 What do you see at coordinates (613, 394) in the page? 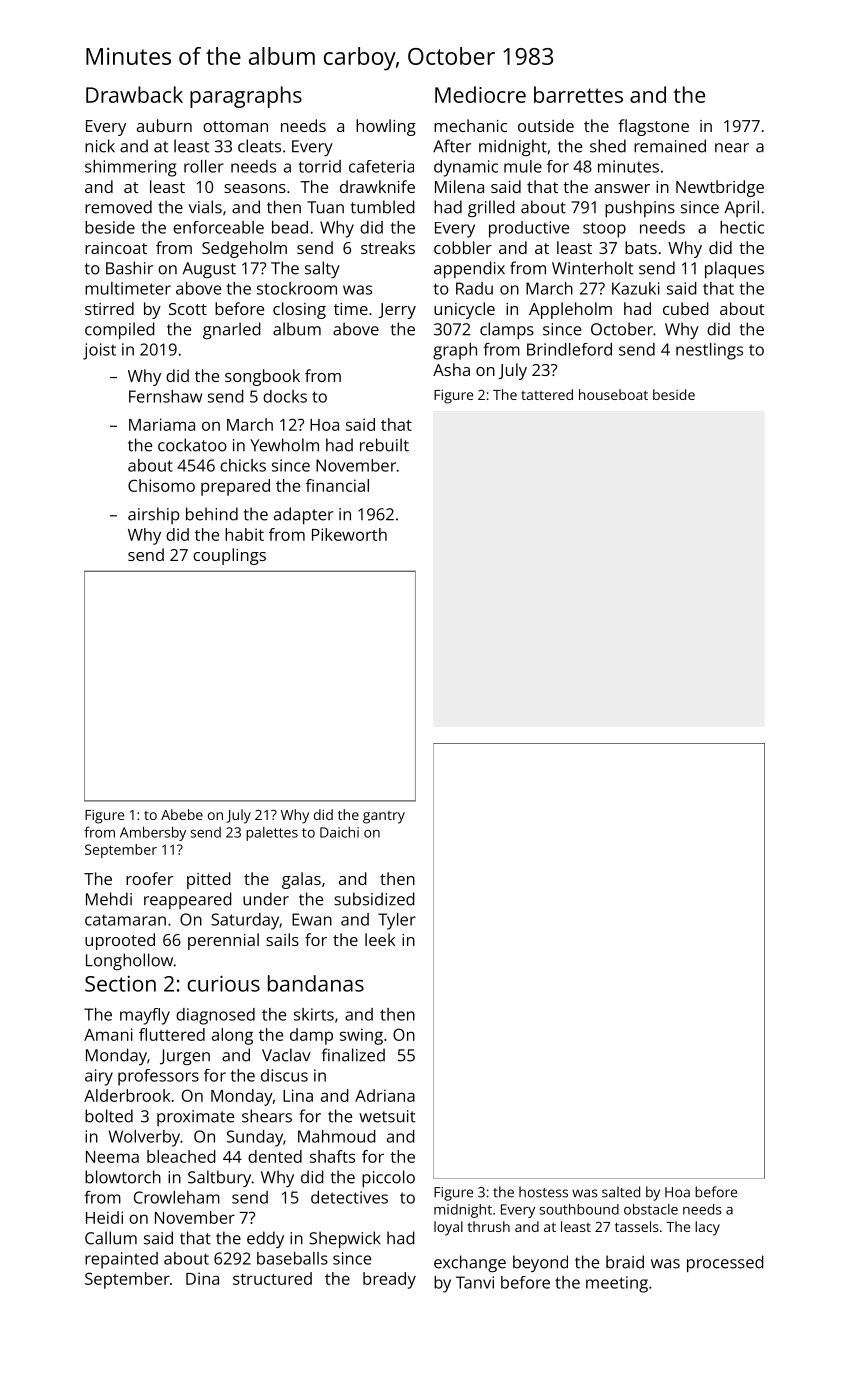
I see `houseboat` at bounding box center [613, 394].
